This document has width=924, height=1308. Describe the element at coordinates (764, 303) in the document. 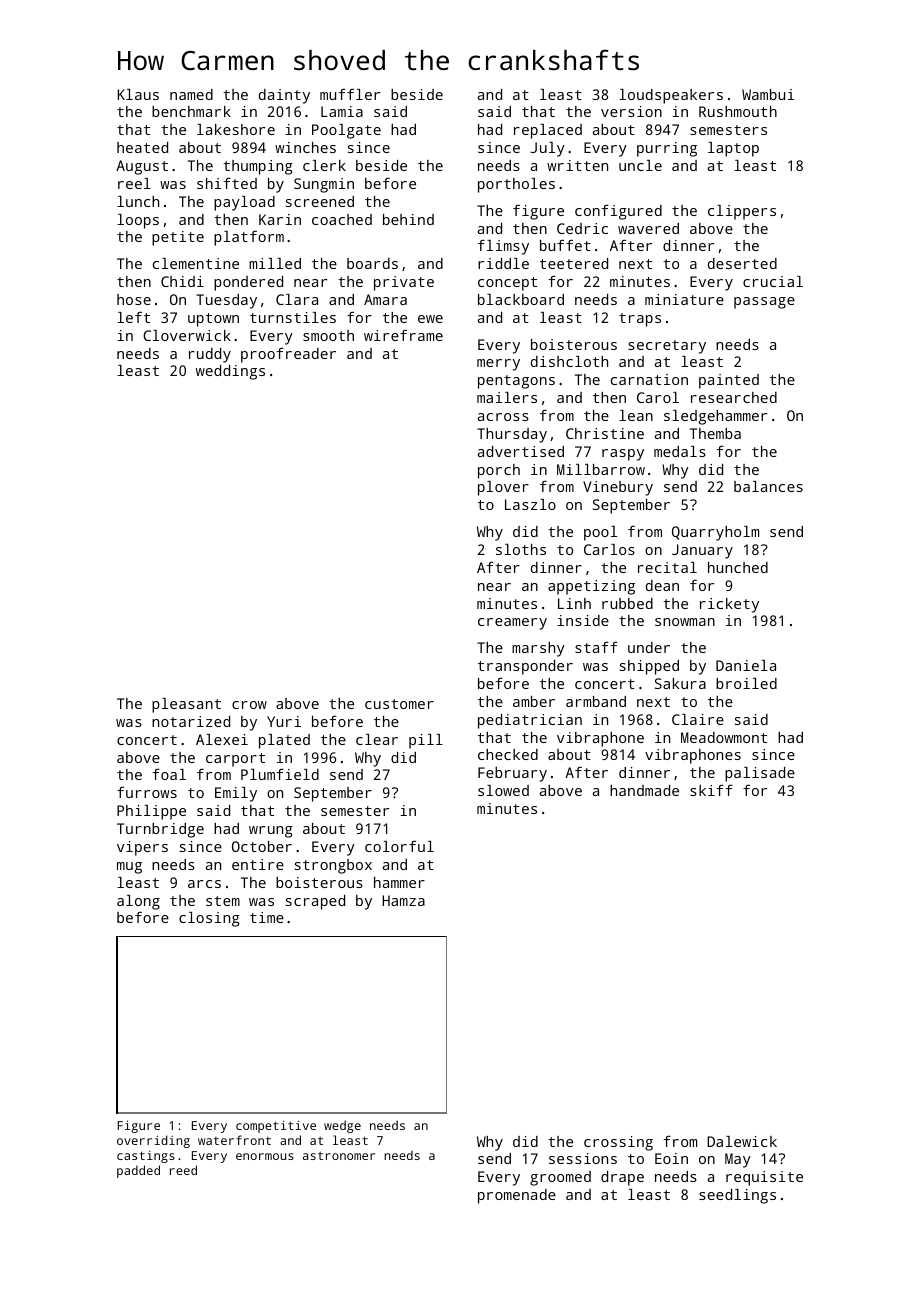

I see `passage` at that location.
